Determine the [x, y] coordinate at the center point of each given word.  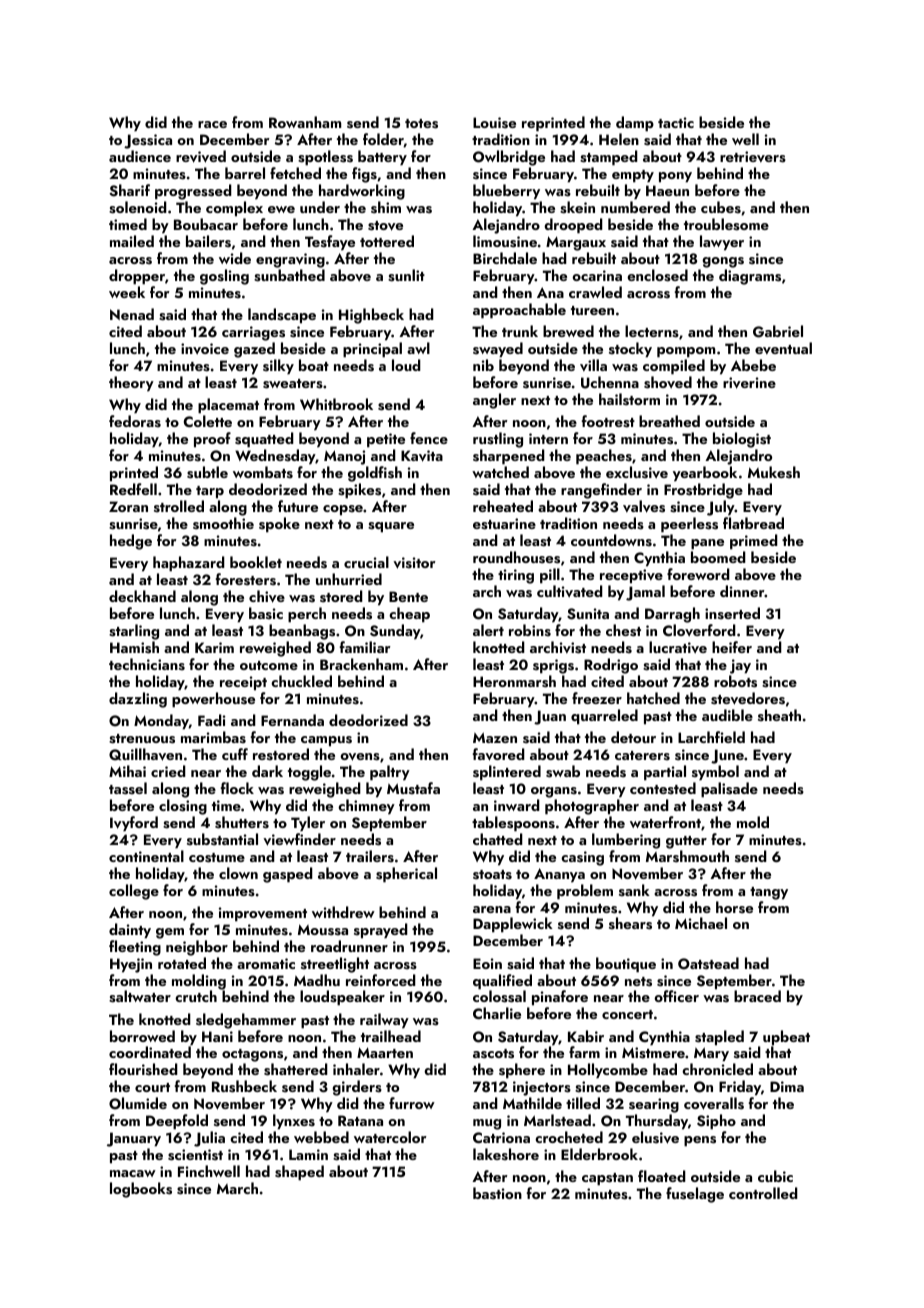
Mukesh [774, 472]
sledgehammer [246, 1021]
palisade [729, 790]
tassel [128, 788]
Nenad [132, 314]
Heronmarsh [514, 681]
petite [386, 440]
